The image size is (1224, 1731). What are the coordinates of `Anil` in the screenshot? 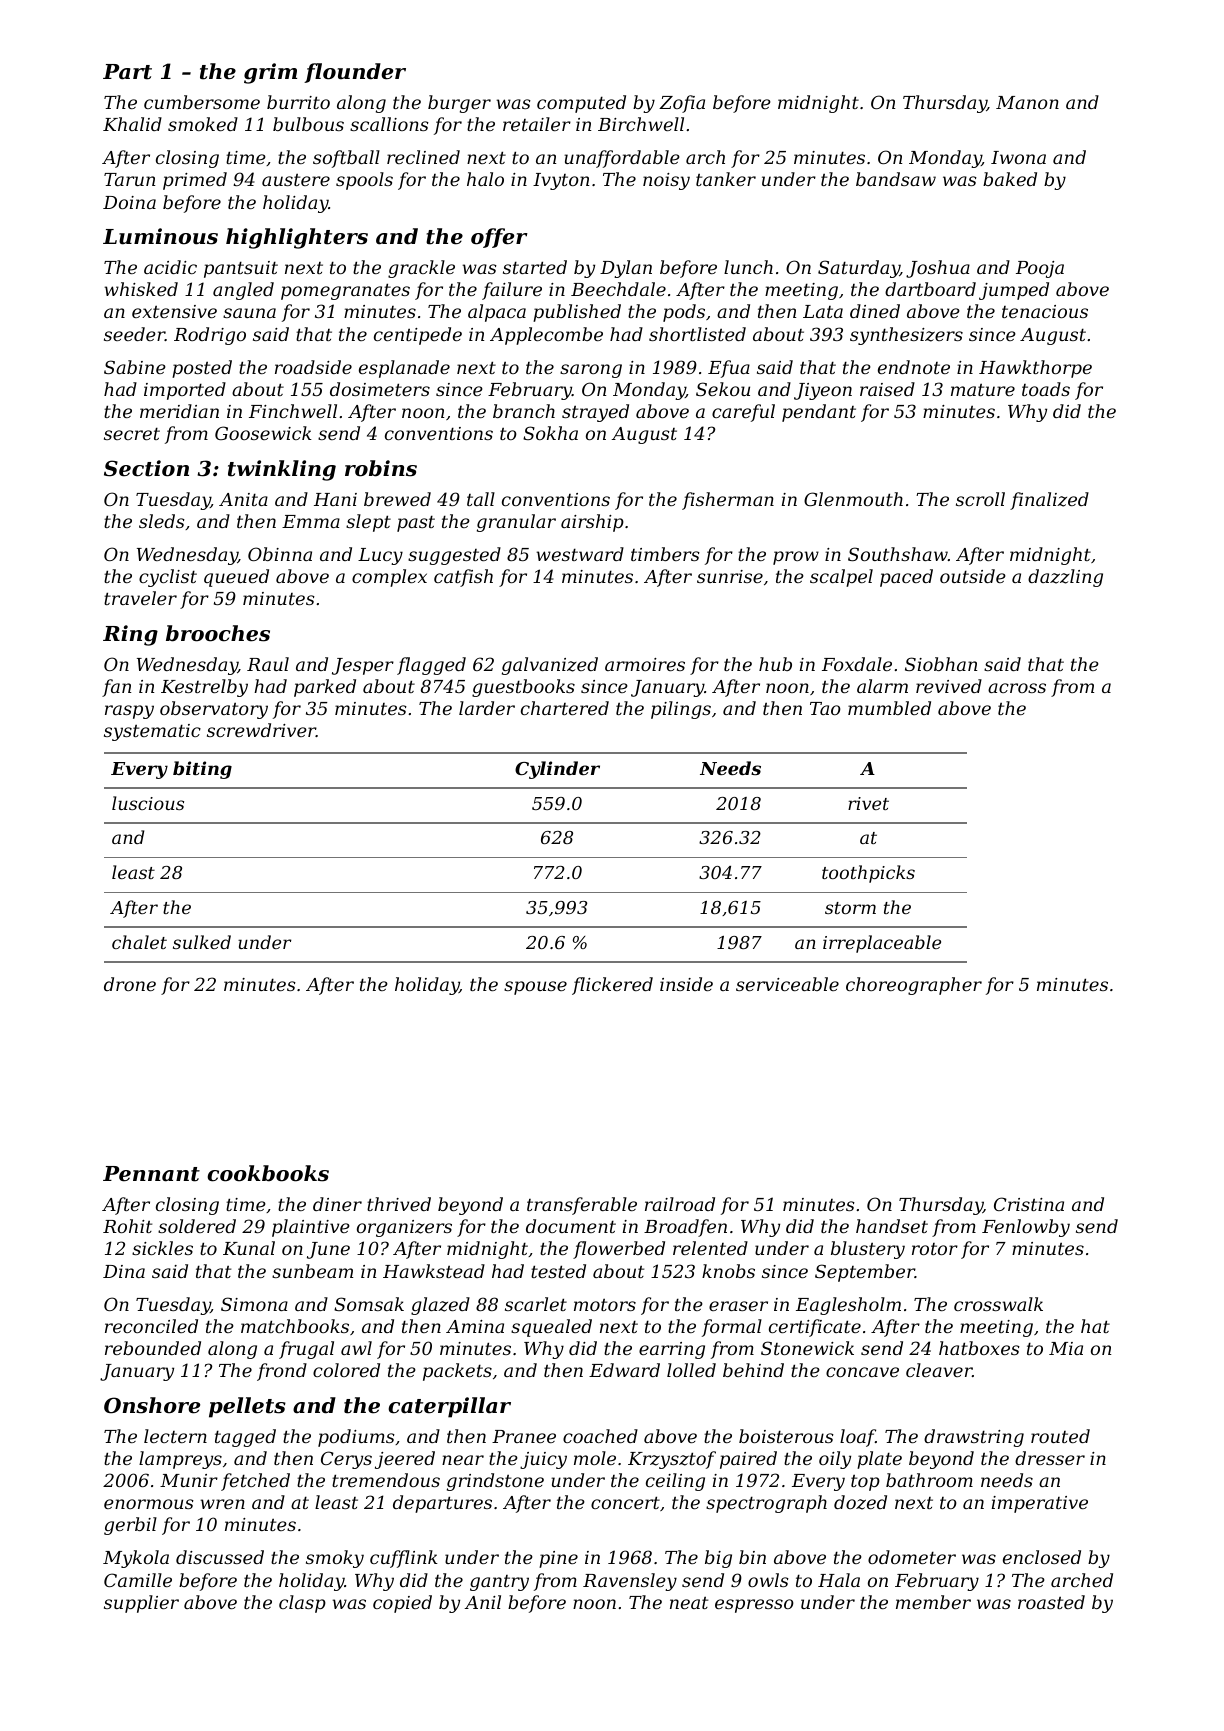 It's located at (482, 1602).
